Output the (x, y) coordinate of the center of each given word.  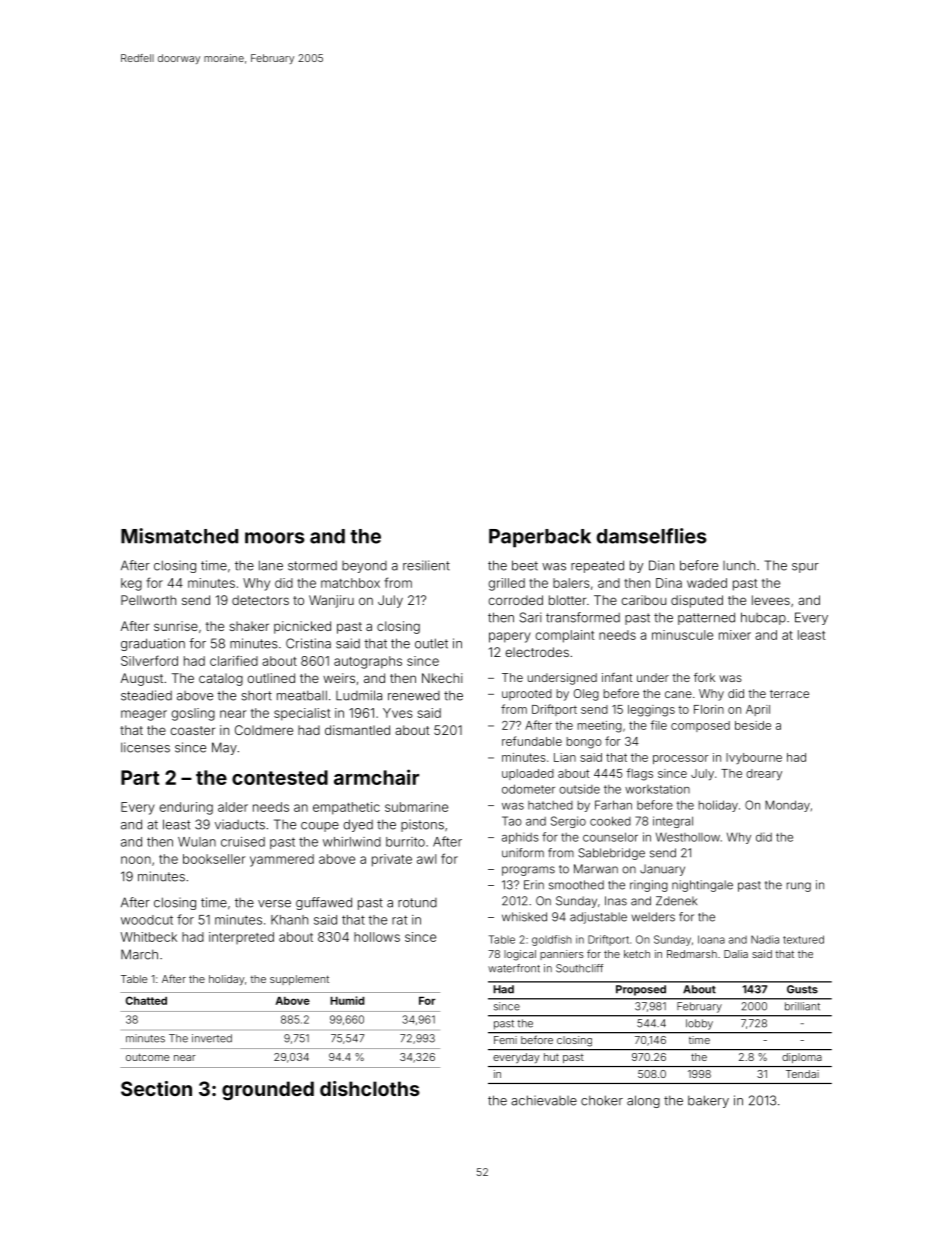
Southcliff (579, 968)
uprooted (527, 694)
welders (653, 917)
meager (144, 715)
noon (136, 860)
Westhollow (688, 837)
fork (704, 677)
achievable (544, 1100)
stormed (312, 566)
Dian (661, 565)
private (392, 860)
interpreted (241, 938)
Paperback (540, 538)
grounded (268, 1090)
